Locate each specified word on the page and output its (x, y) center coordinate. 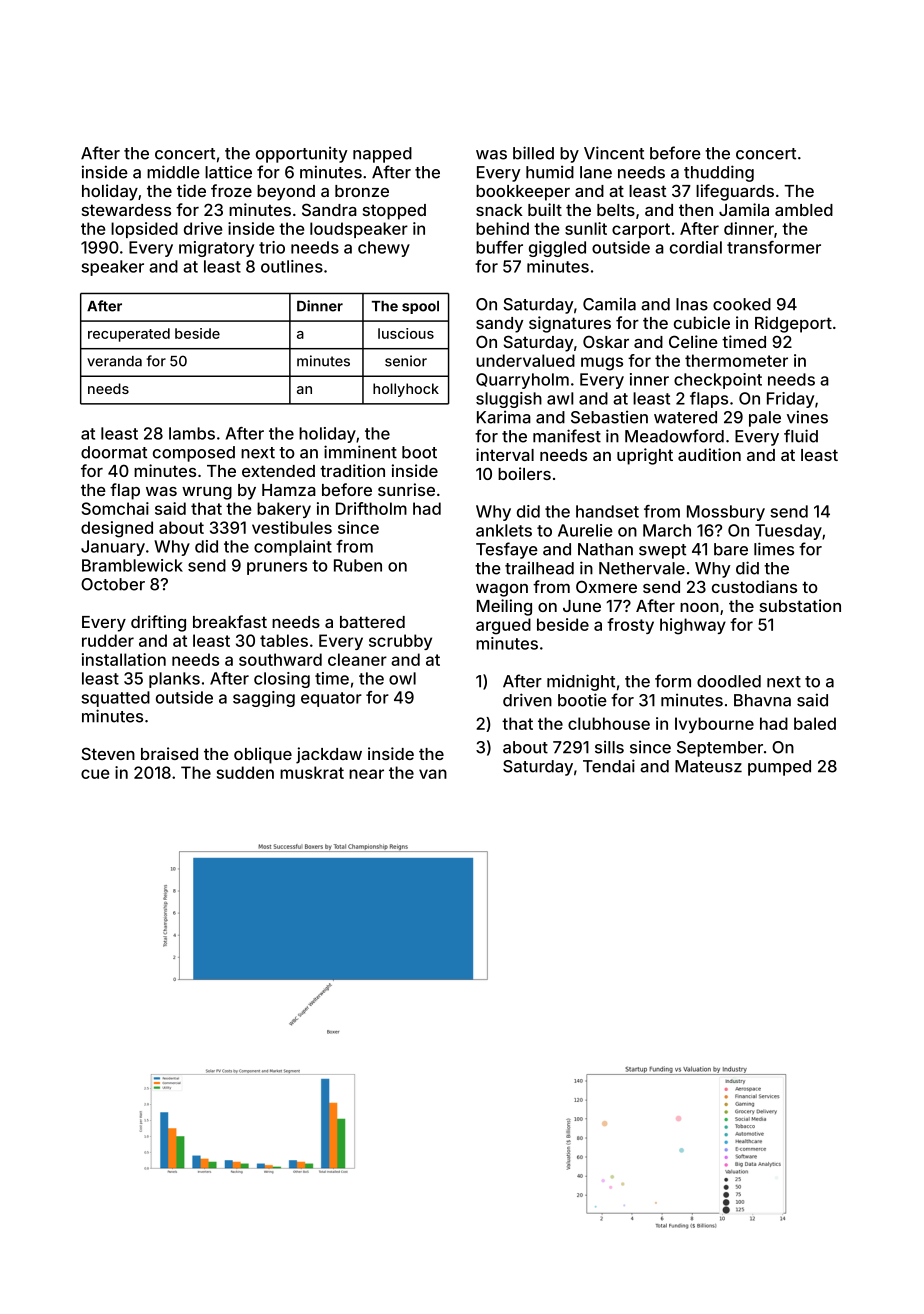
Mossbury (726, 513)
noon (699, 607)
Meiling (504, 607)
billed (533, 153)
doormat (114, 452)
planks (174, 680)
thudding (719, 173)
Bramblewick (132, 565)
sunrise (406, 489)
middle (173, 172)
